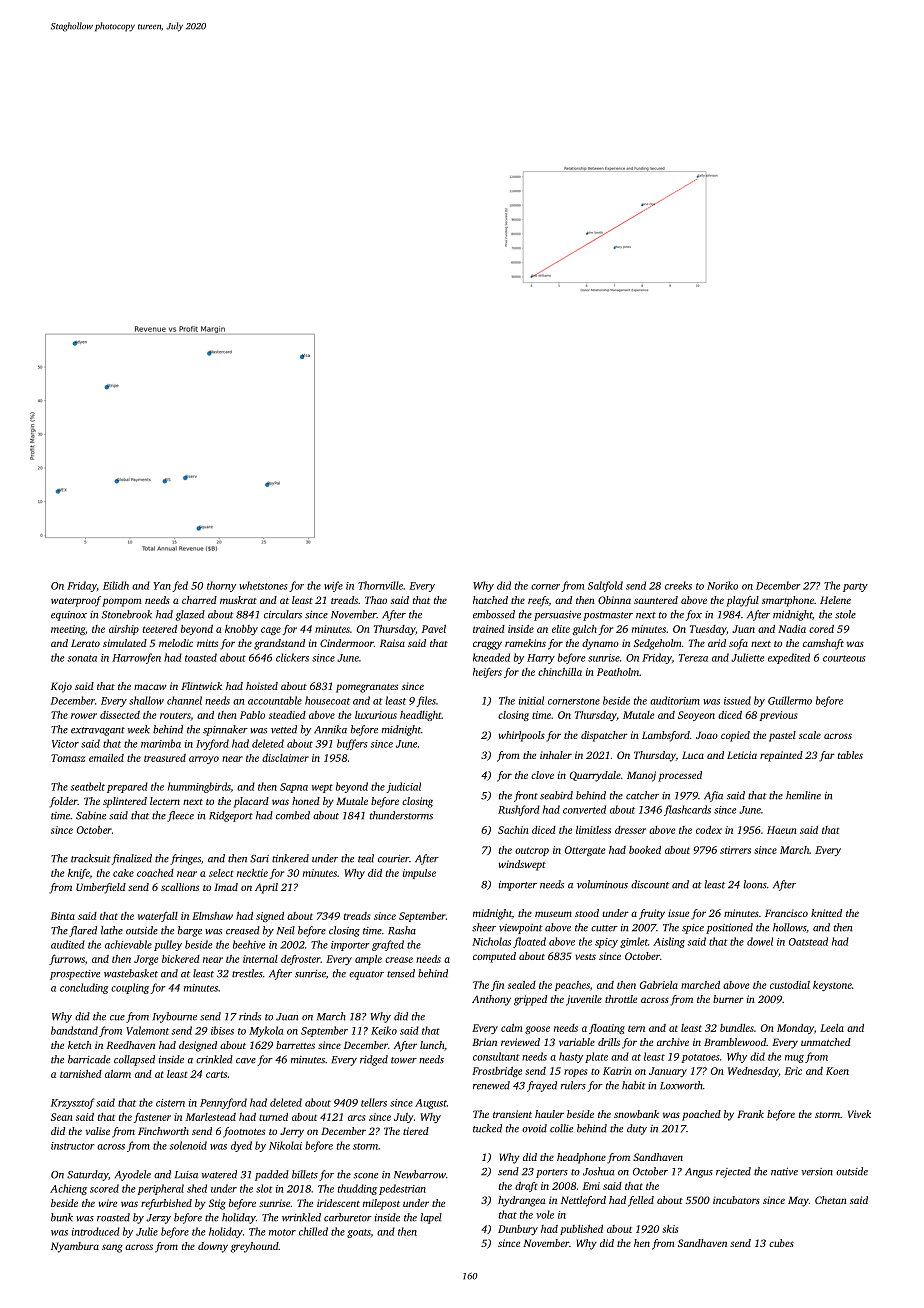  Describe the element at coordinates (255, 1247) in the screenshot. I see `greyhound` at that location.
